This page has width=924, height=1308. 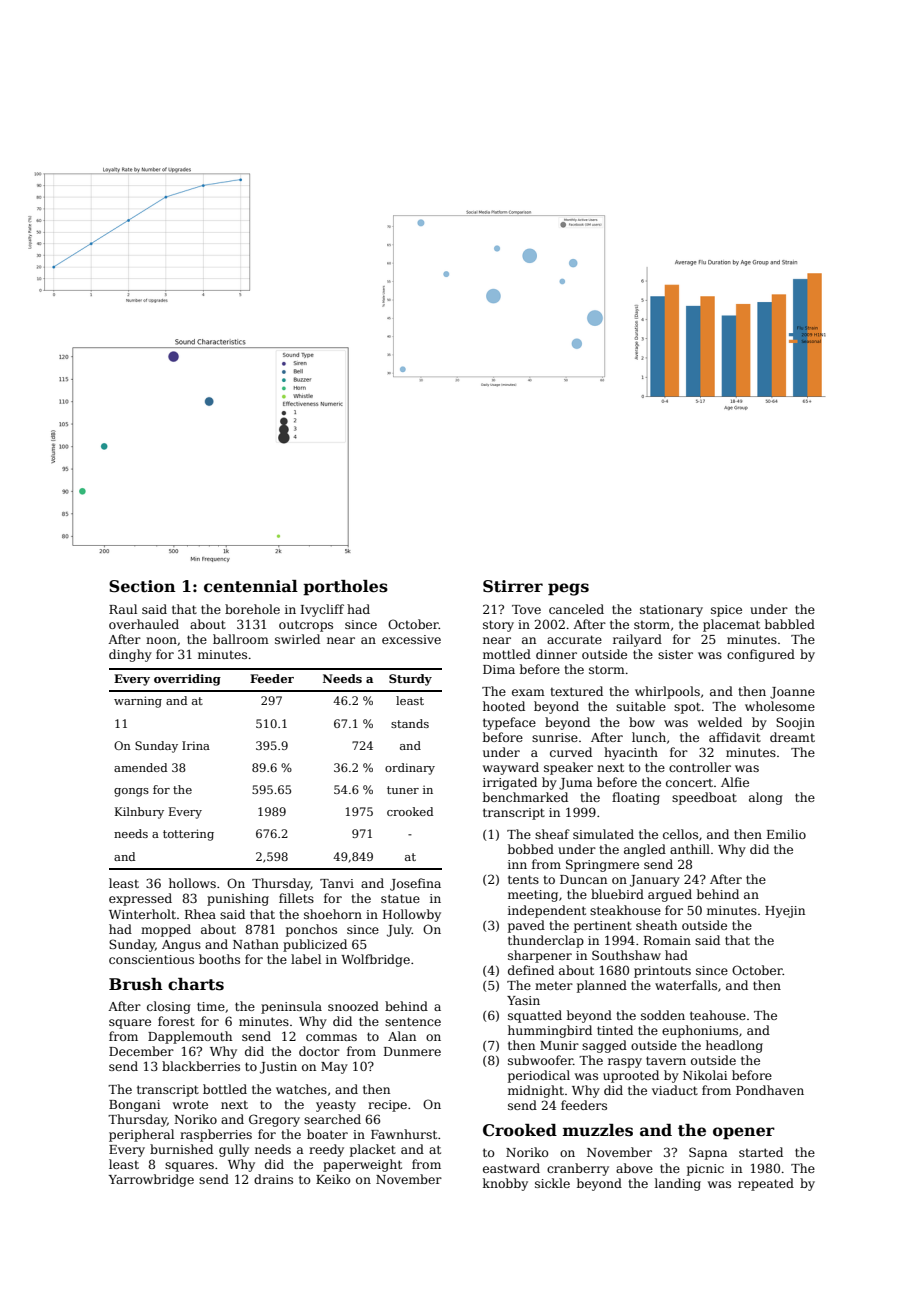 What do you see at coordinates (505, 1184) in the page?
I see `knobby` at bounding box center [505, 1184].
